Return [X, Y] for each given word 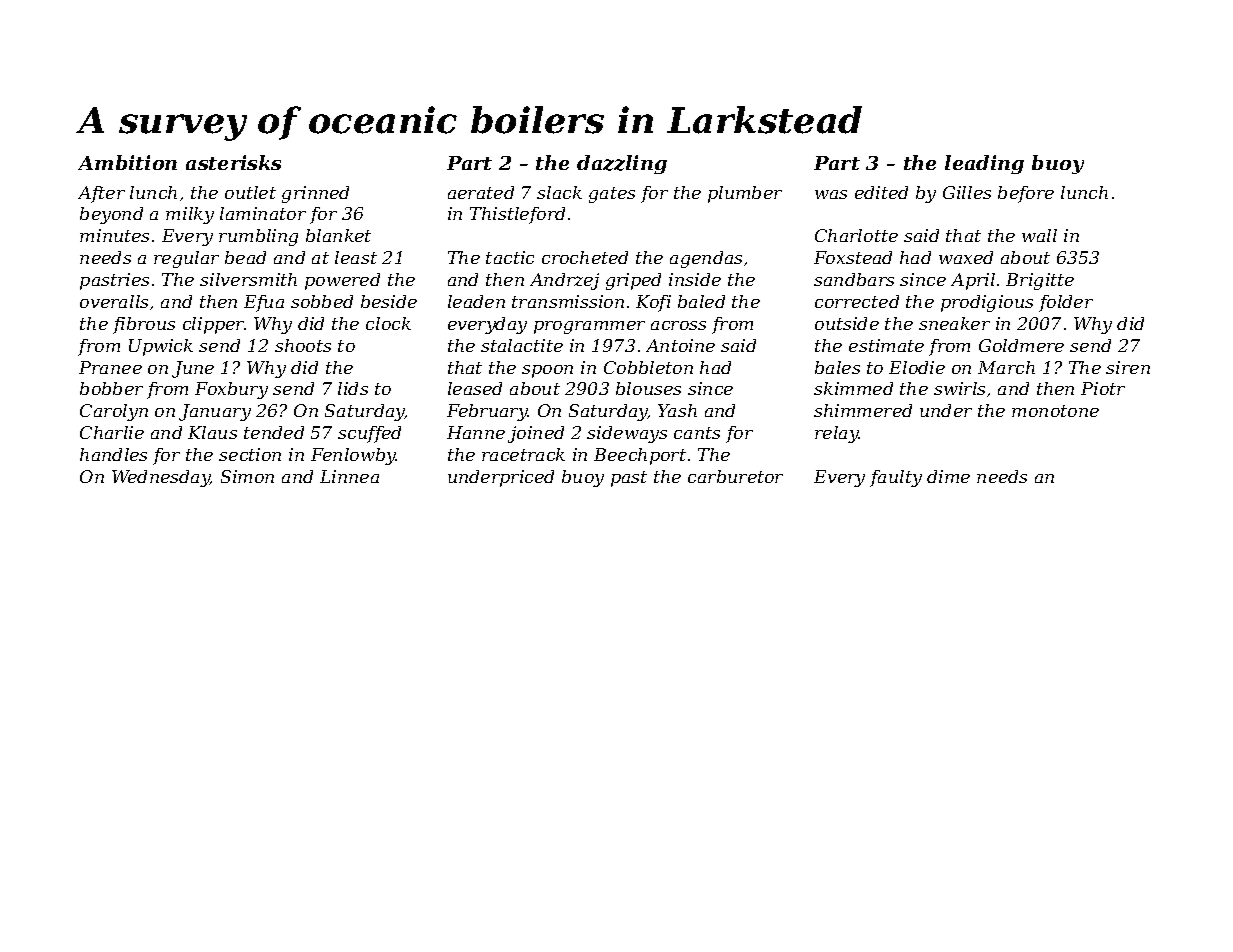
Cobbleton [648, 367]
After [101, 194]
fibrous [144, 325]
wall [1039, 235]
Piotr [1103, 388]
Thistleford [517, 215]
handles [113, 454]
